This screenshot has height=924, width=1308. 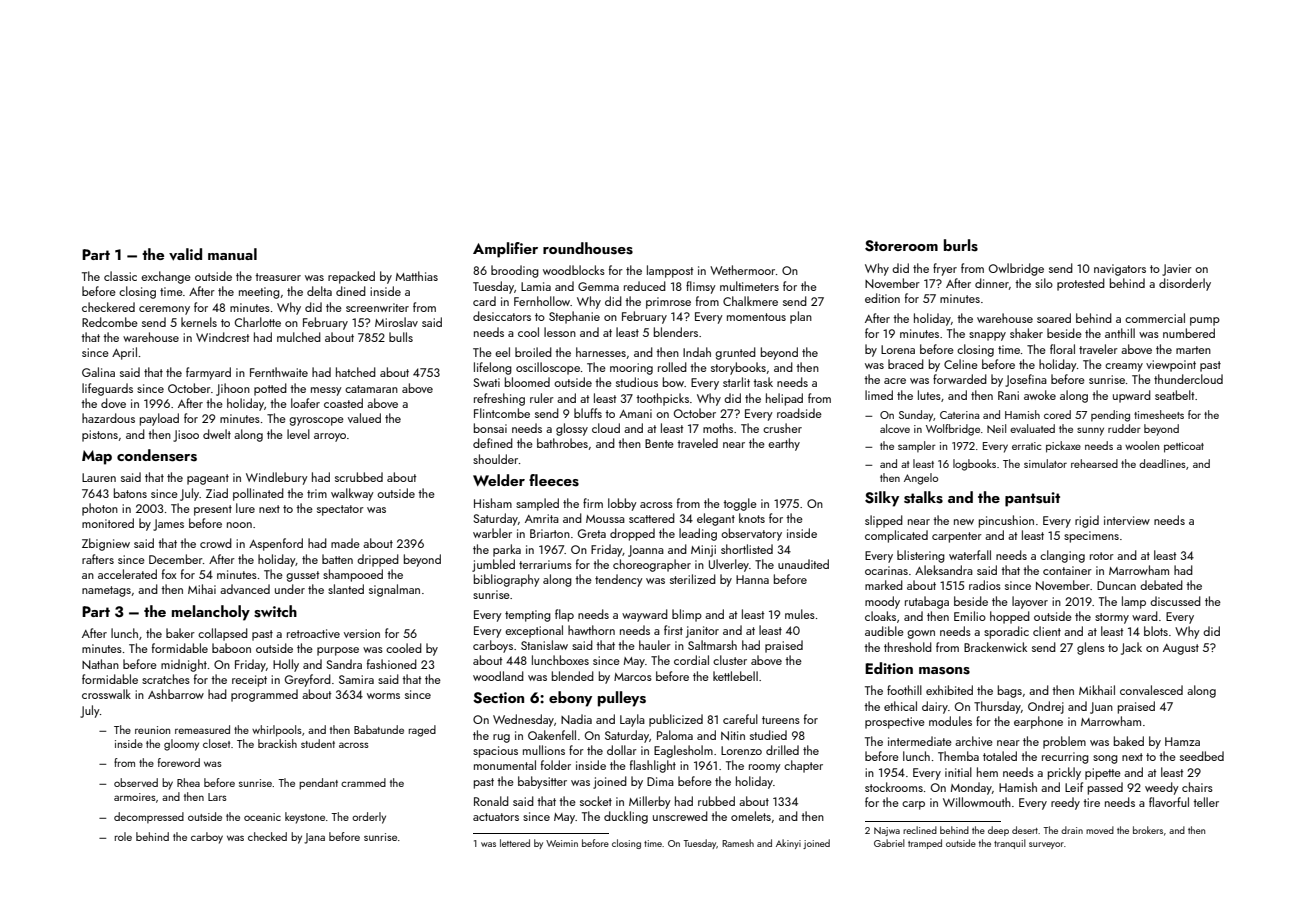 What do you see at coordinates (313, 633) in the screenshot?
I see `retroactive` at bounding box center [313, 633].
